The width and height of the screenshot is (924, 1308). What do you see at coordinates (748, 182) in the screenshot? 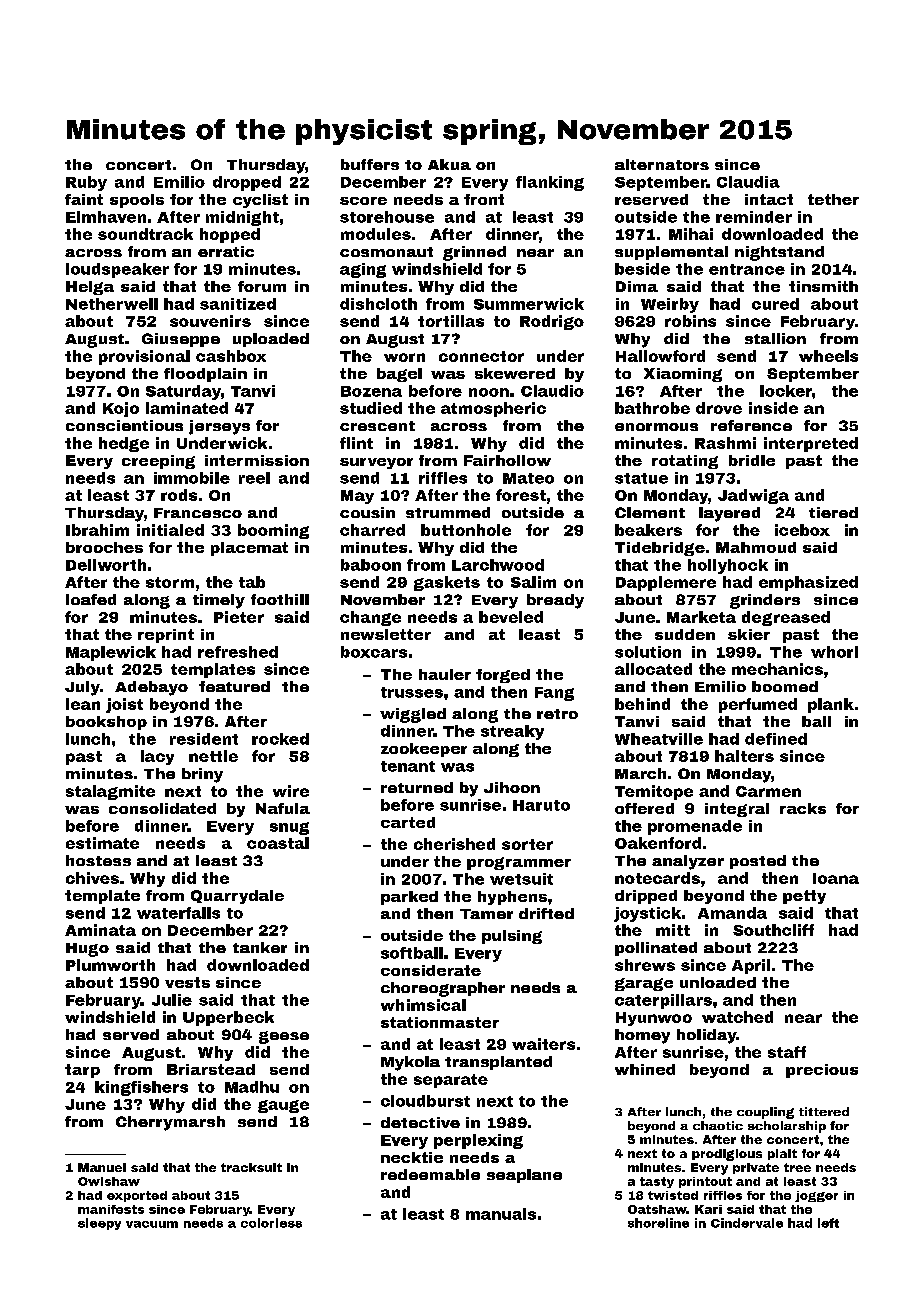
I see `Claudia` at bounding box center [748, 182].
